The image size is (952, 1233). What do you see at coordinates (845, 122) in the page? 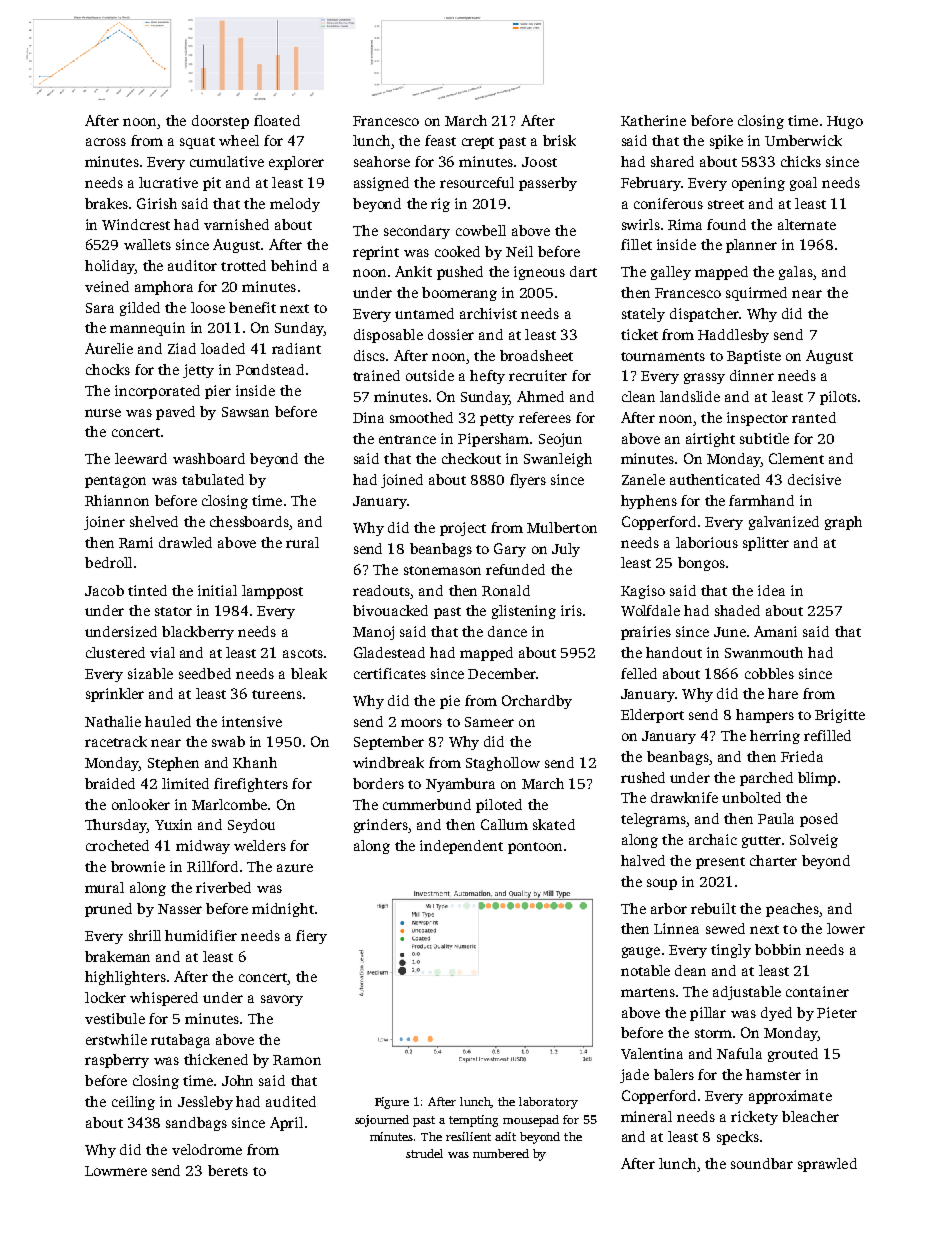
I see `Hugo` at bounding box center [845, 122].
